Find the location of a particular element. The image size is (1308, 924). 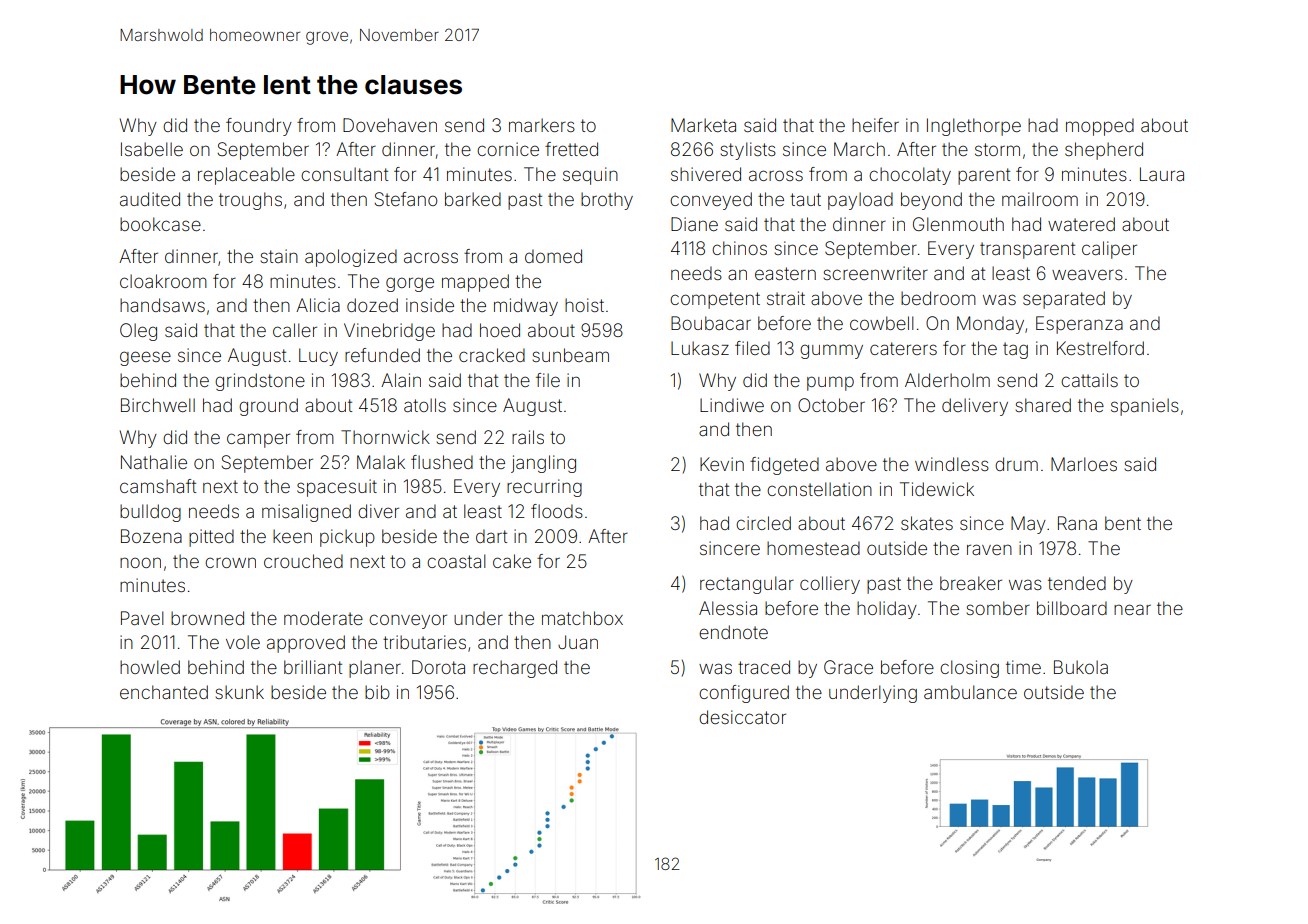

Bukola is located at coordinates (1081, 667).
